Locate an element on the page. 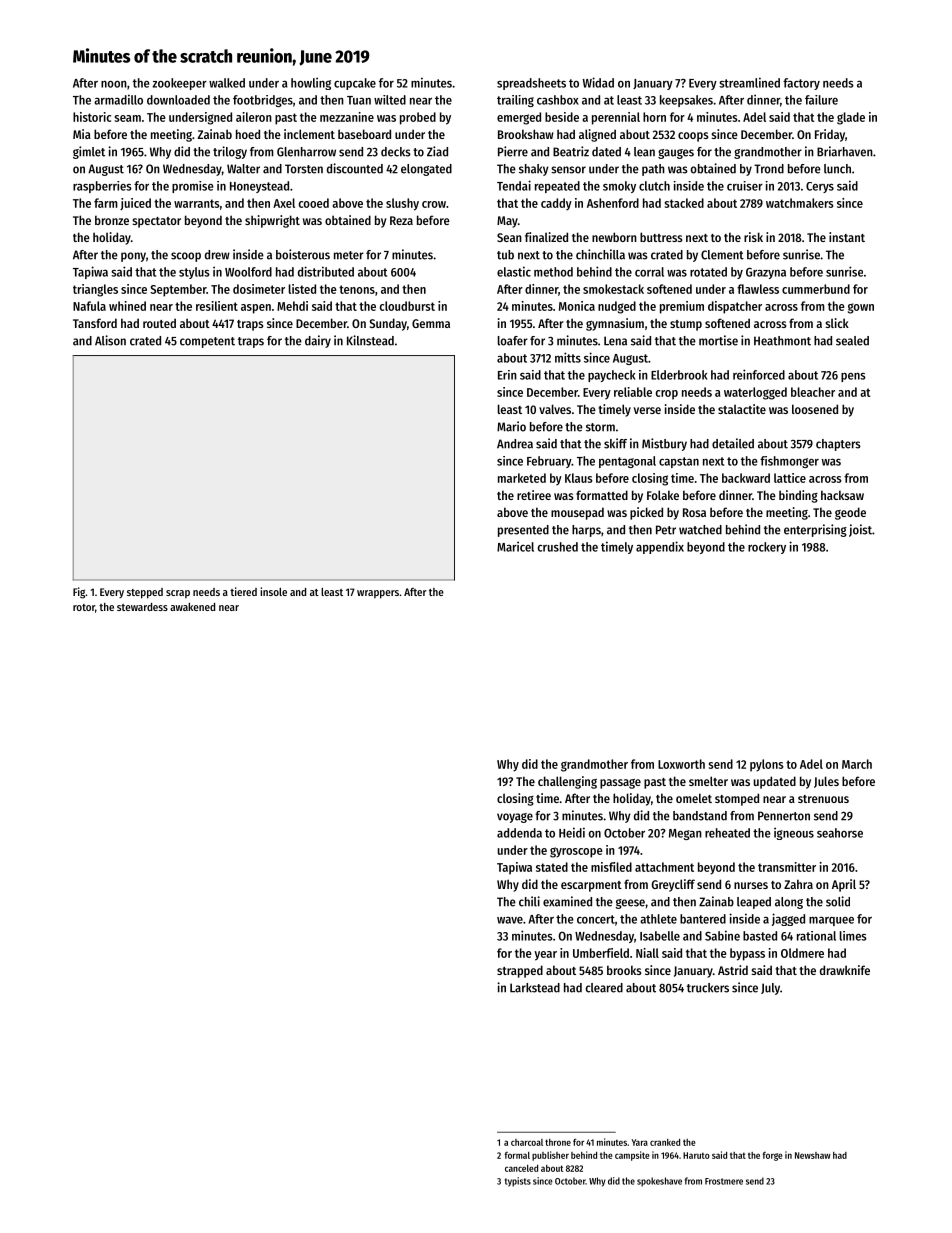 The width and height of the page is (952, 1233). rockery is located at coordinates (767, 548).
